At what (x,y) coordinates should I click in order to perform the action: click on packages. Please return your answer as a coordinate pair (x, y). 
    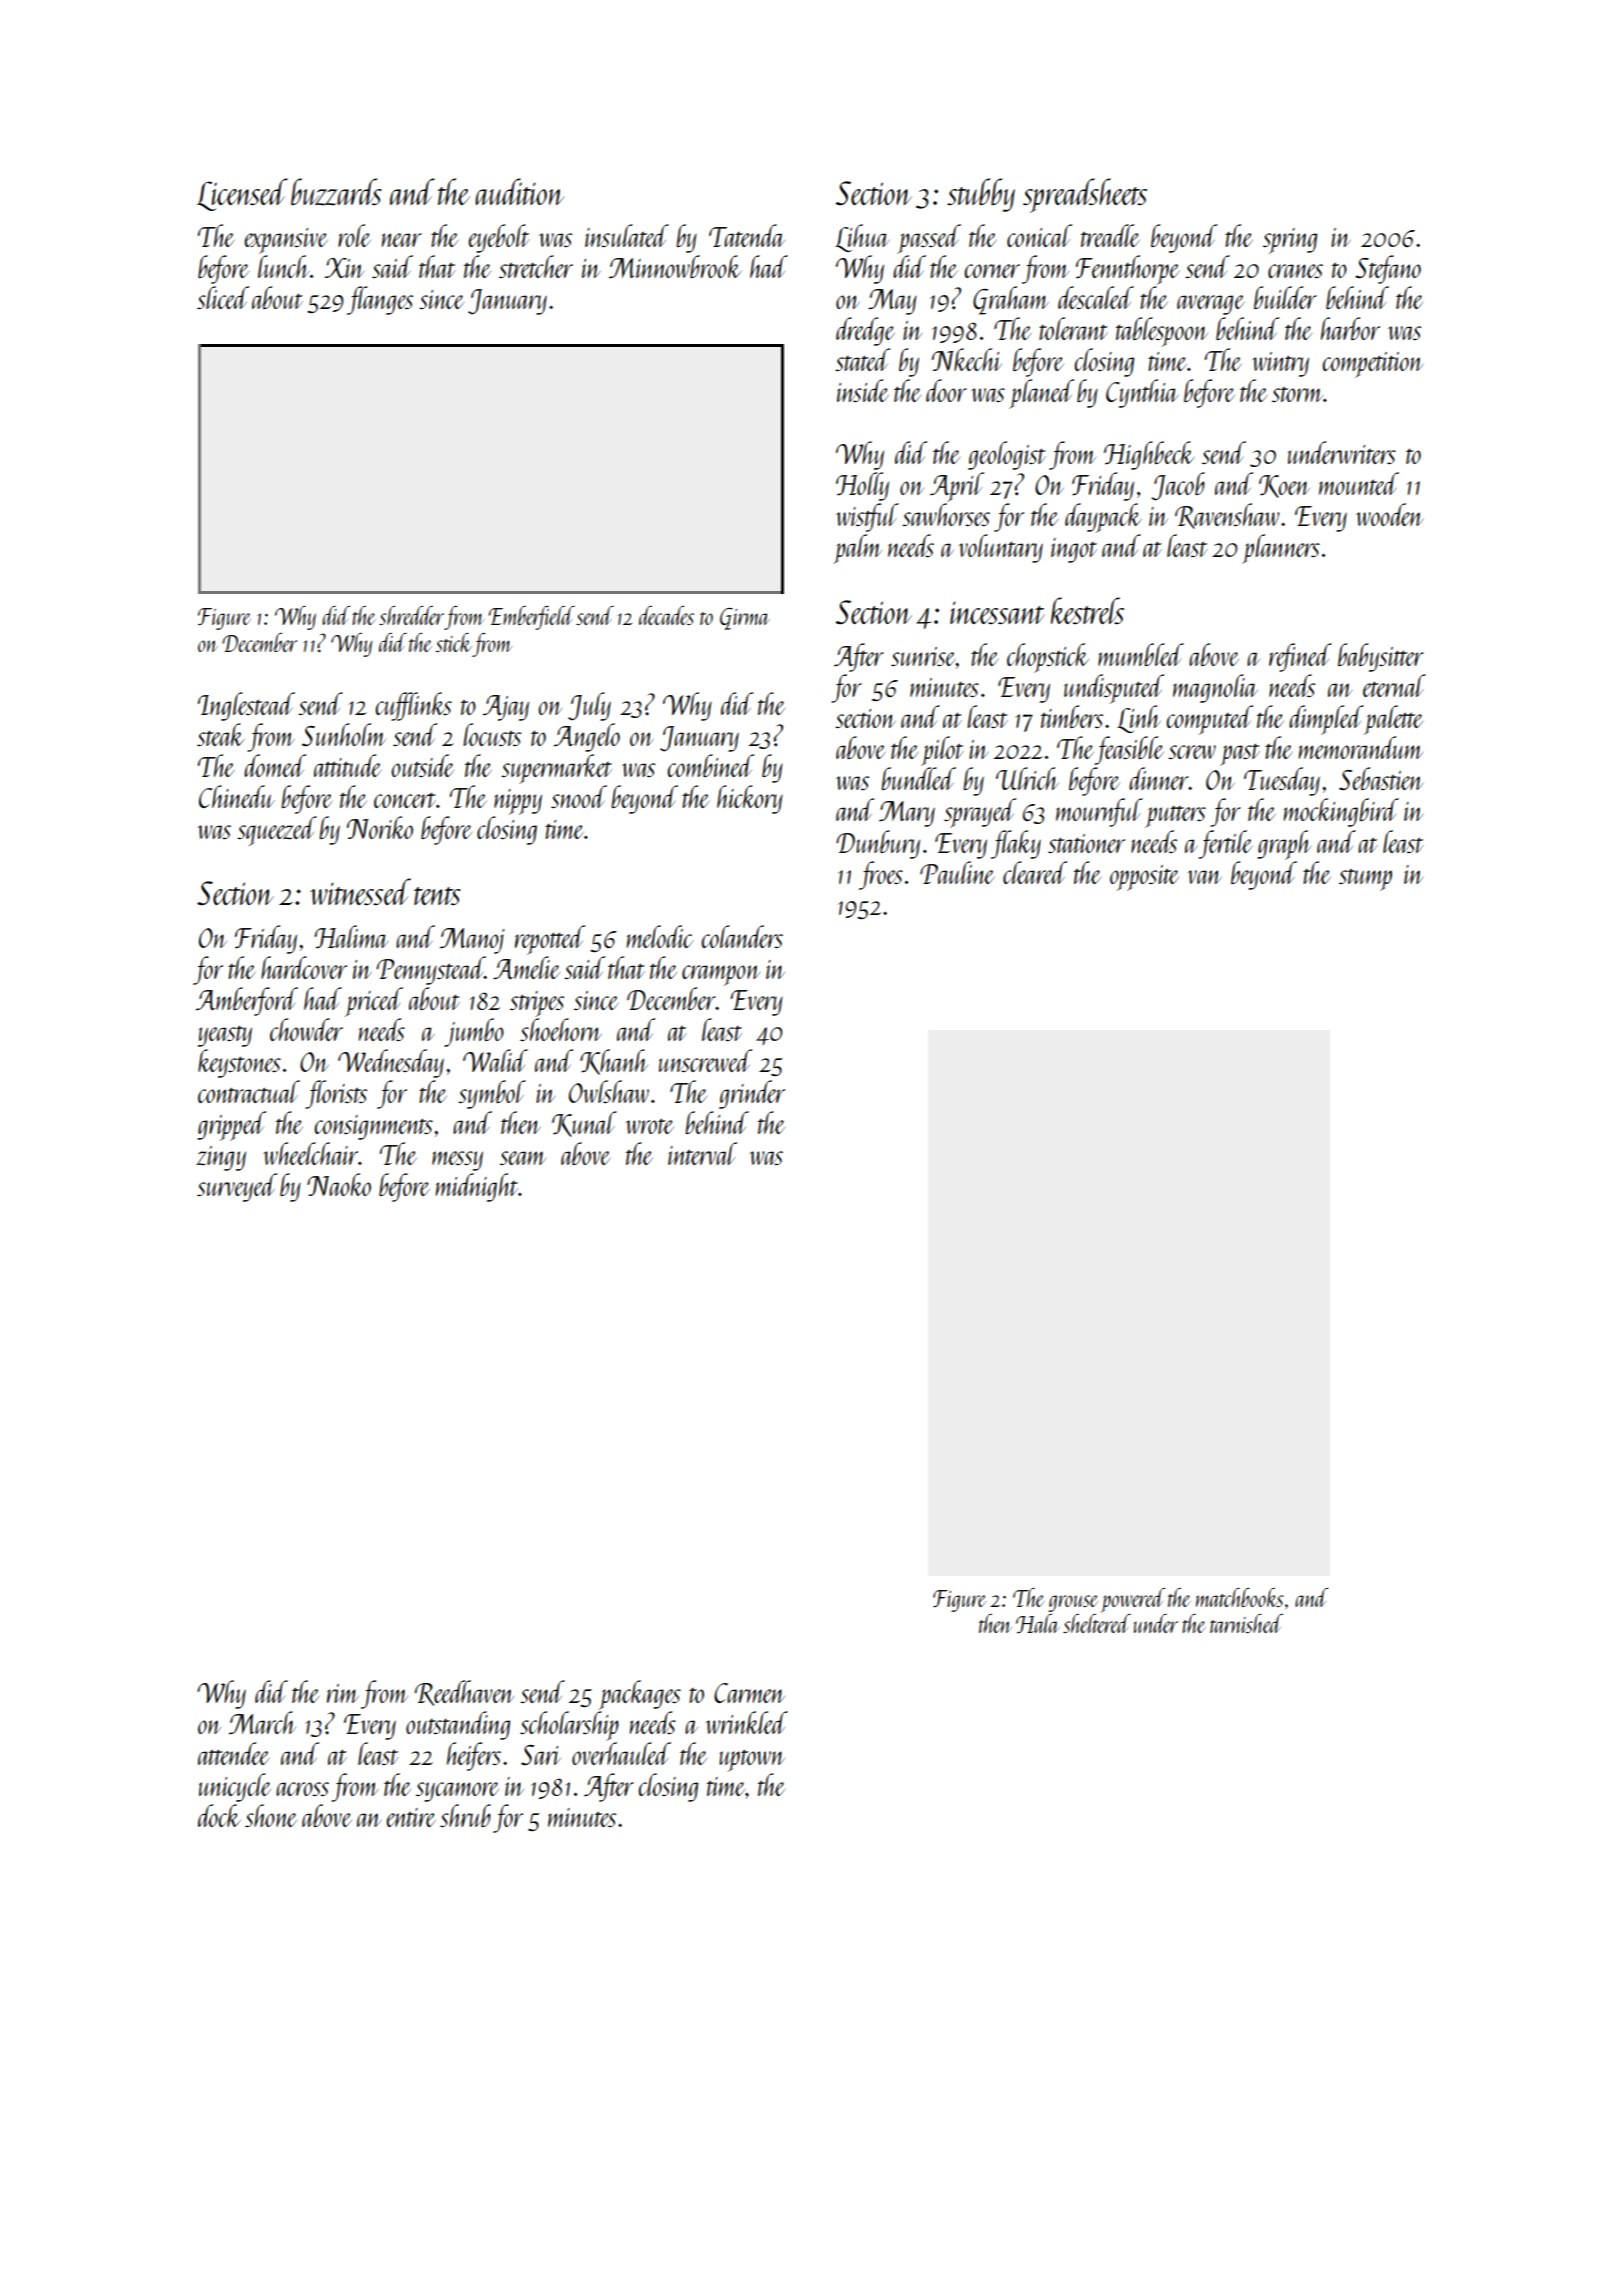
    Looking at the image, I should click on (640, 1695).
